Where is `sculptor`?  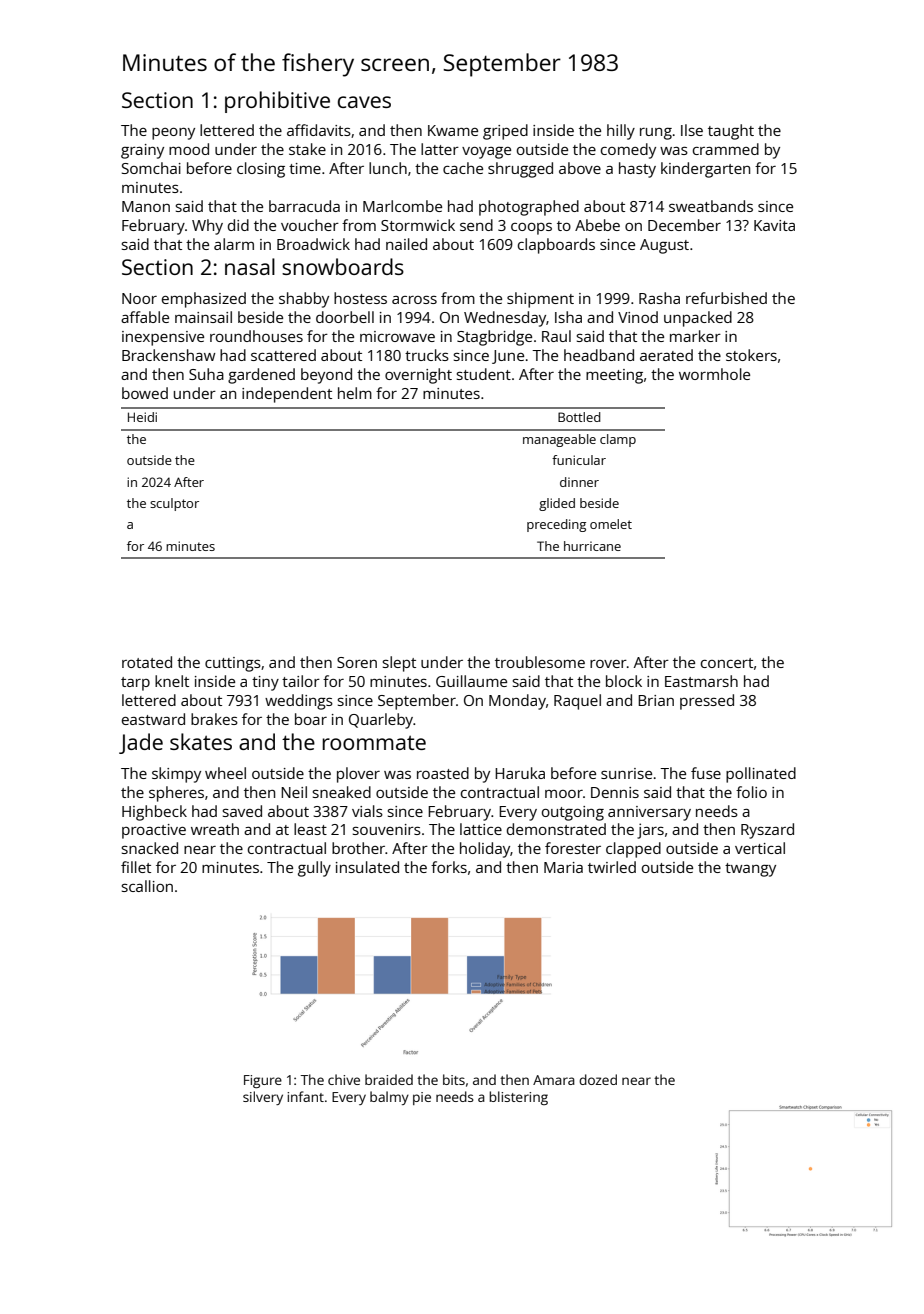
sculptor is located at coordinates (174, 504).
